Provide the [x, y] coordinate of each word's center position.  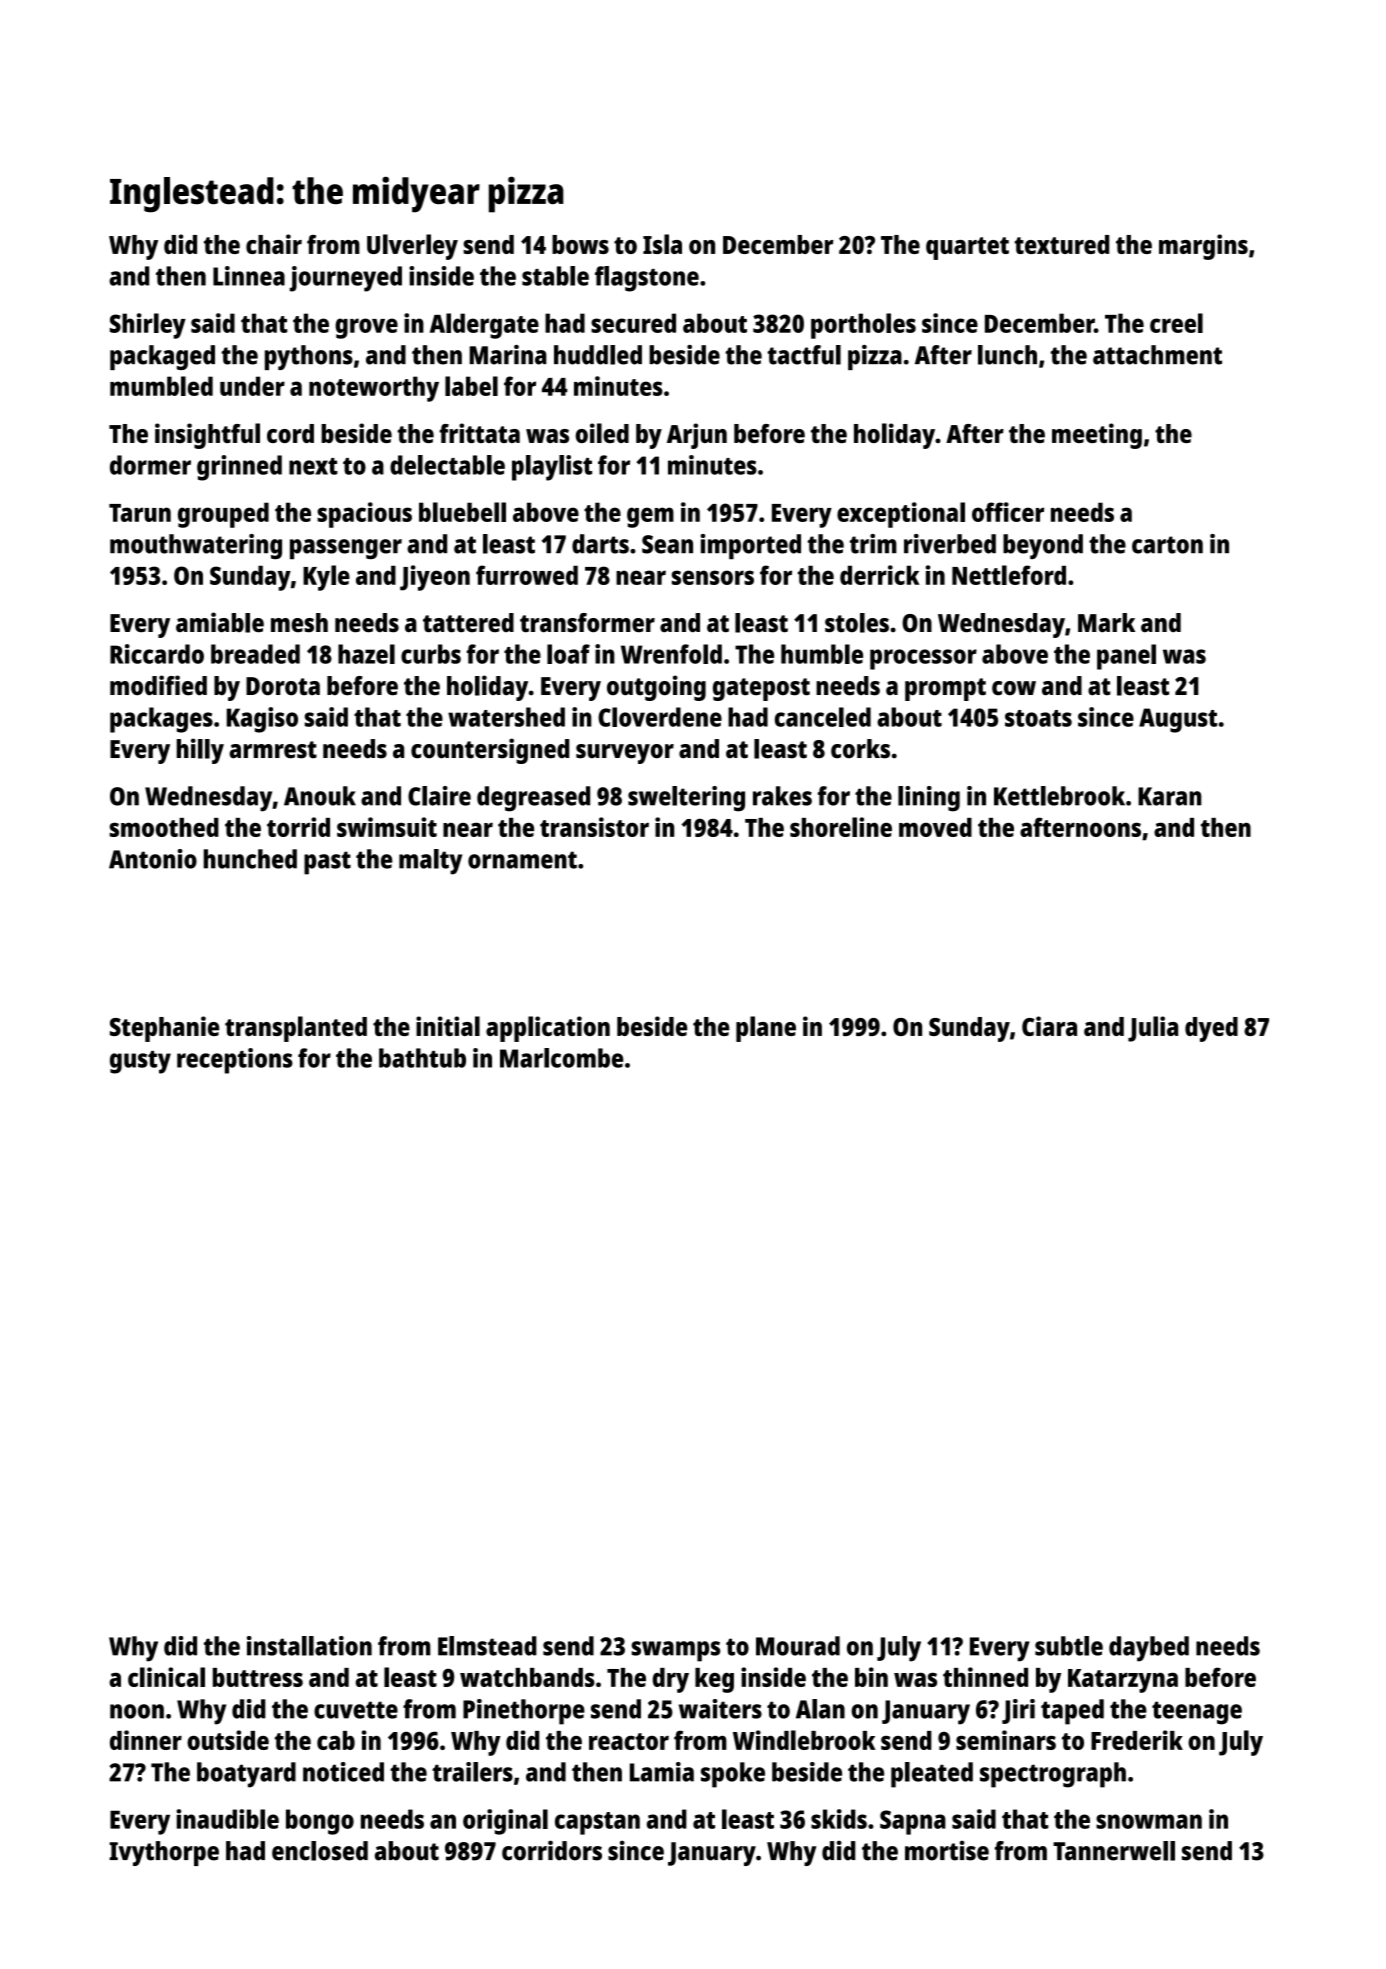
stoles [857, 623]
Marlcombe [561, 1058]
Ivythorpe [164, 1853]
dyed [1211, 1029]
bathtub [422, 1058]
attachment [1157, 355]
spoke [733, 1775]
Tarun [140, 513]
